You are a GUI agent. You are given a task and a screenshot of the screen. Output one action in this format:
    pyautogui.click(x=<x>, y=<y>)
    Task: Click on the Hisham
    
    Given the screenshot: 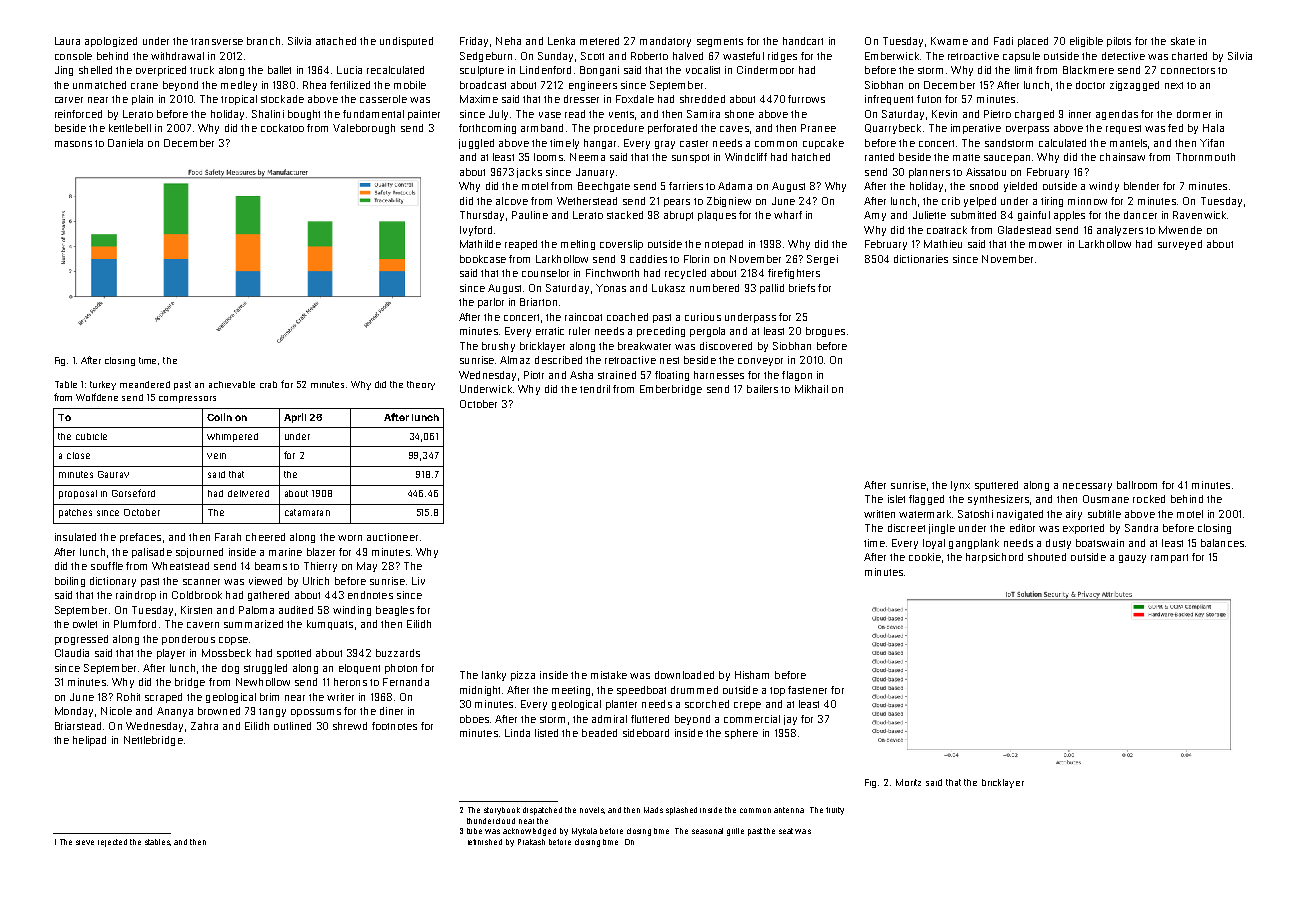 What is the action you would take?
    pyautogui.click(x=752, y=675)
